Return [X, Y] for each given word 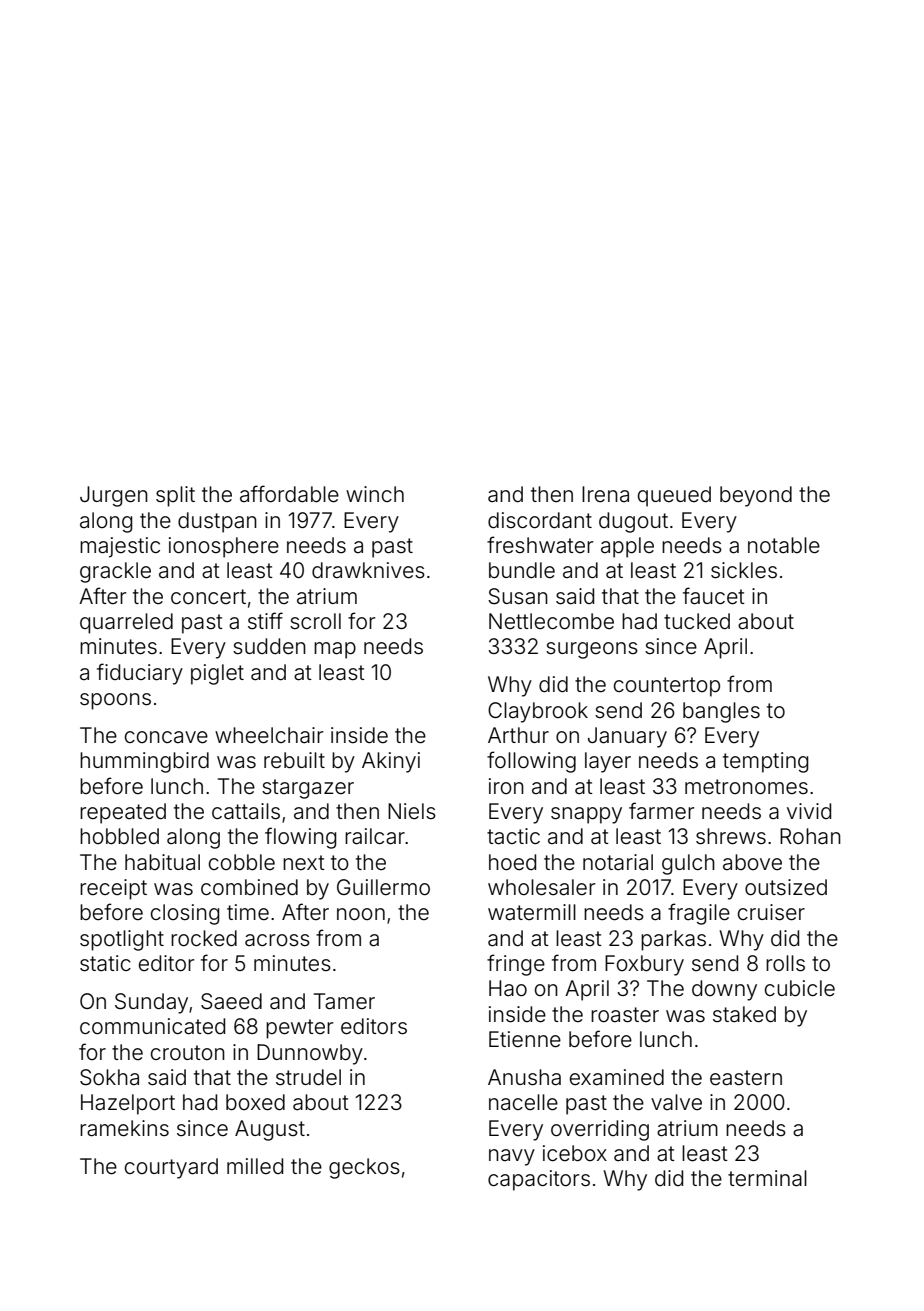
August [270, 1130]
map [335, 650]
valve [676, 1102]
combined [249, 887]
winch [375, 494]
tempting [765, 762]
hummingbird [144, 762]
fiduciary [140, 674]
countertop [667, 687]
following [531, 762]
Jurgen [114, 496]
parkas [673, 940]
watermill [532, 912]
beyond [756, 496]
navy [512, 1157]
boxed [255, 1102]
